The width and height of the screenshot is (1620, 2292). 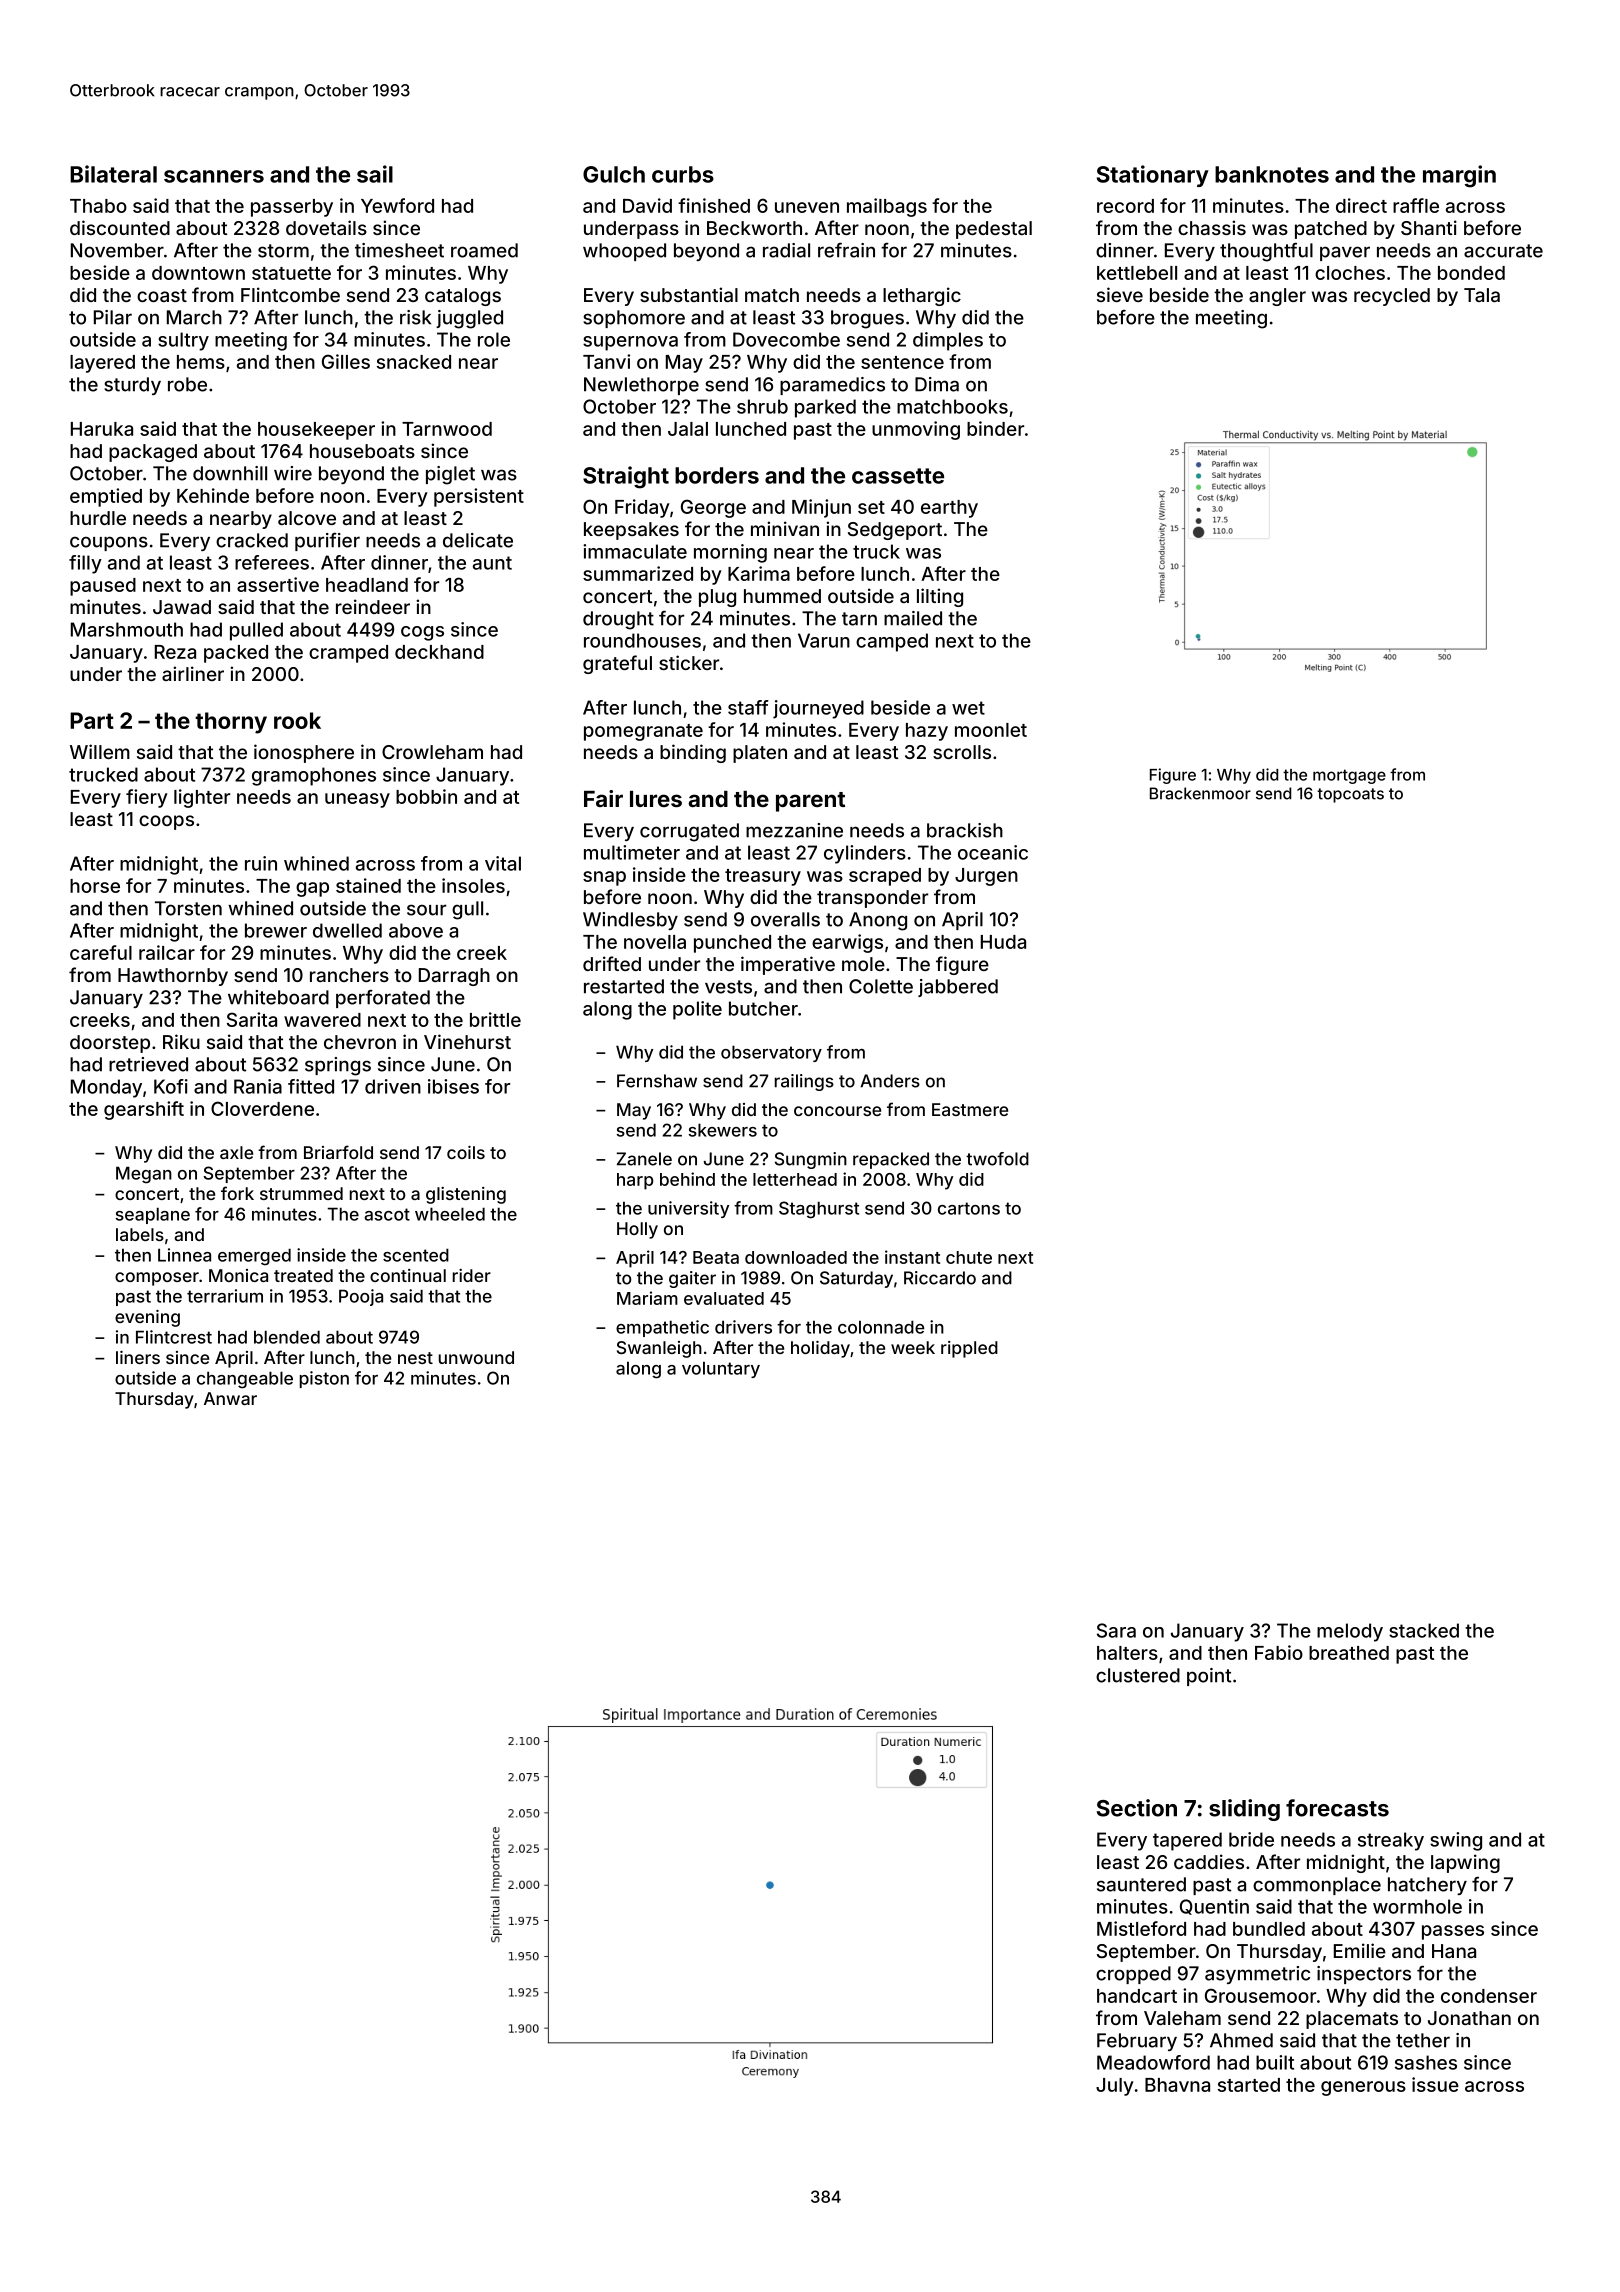 What do you see at coordinates (113, 317) in the screenshot?
I see `Pilar` at bounding box center [113, 317].
